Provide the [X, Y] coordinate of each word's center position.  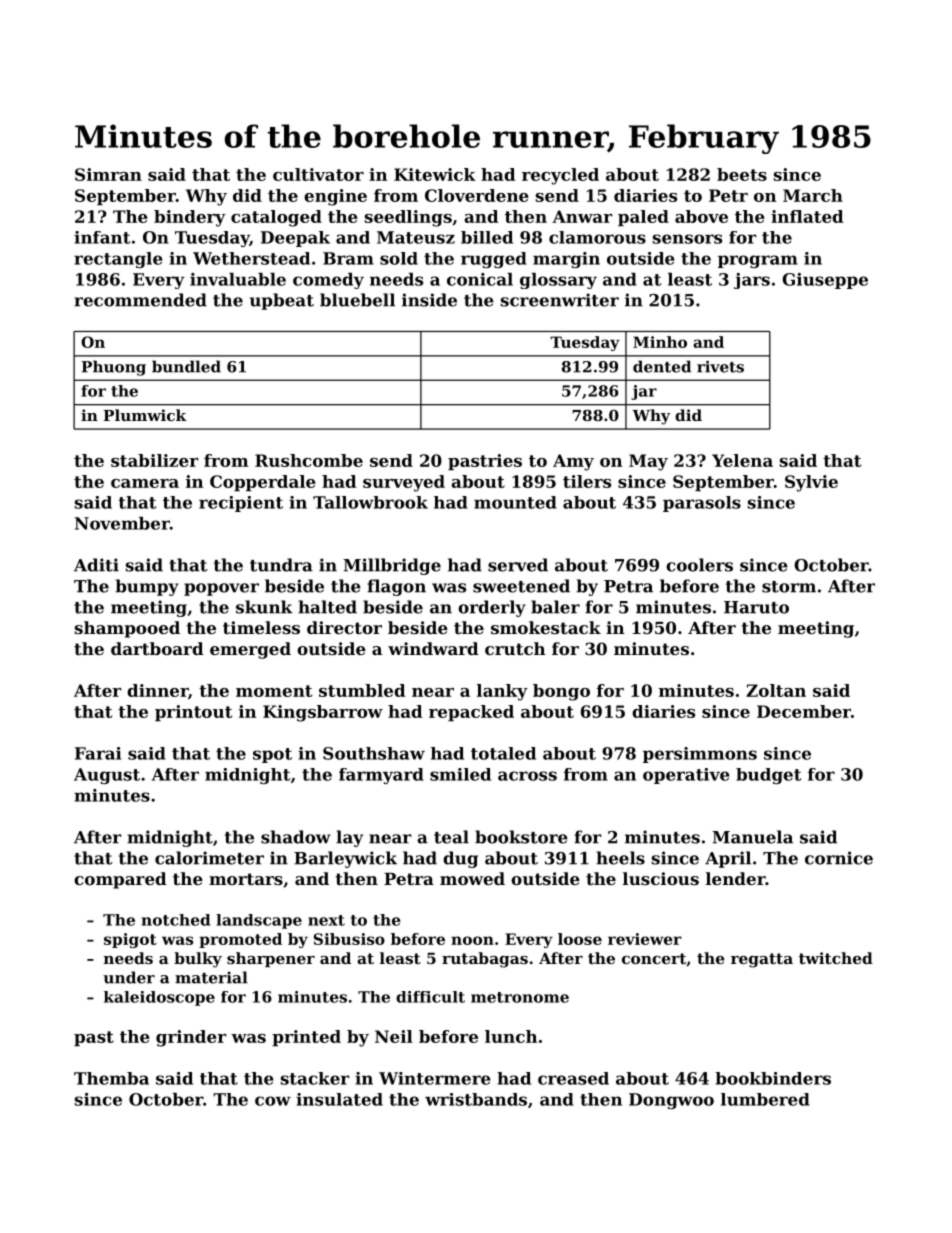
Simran [108, 174]
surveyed [404, 483]
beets [742, 174]
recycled [560, 176]
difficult [430, 997]
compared [120, 880]
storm [789, 587]
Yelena [742, 460]
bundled [186, 366]
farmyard [381, 776]
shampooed [127, 629]
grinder [191, 1038]
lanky [502, 692]
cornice [839, 858]
